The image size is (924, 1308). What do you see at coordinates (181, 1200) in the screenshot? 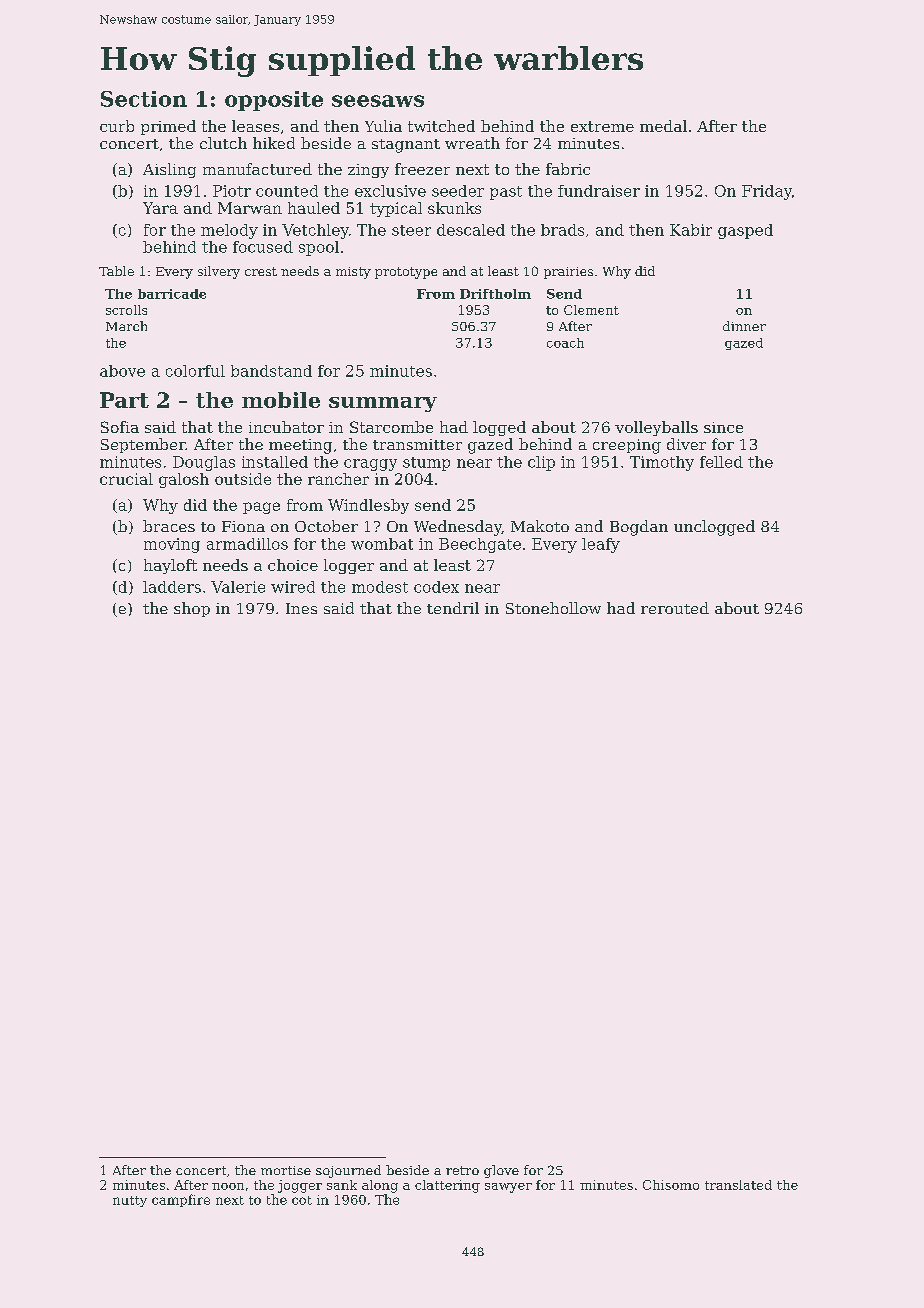
I see `campfire` at bounding box center [181, 1200].
